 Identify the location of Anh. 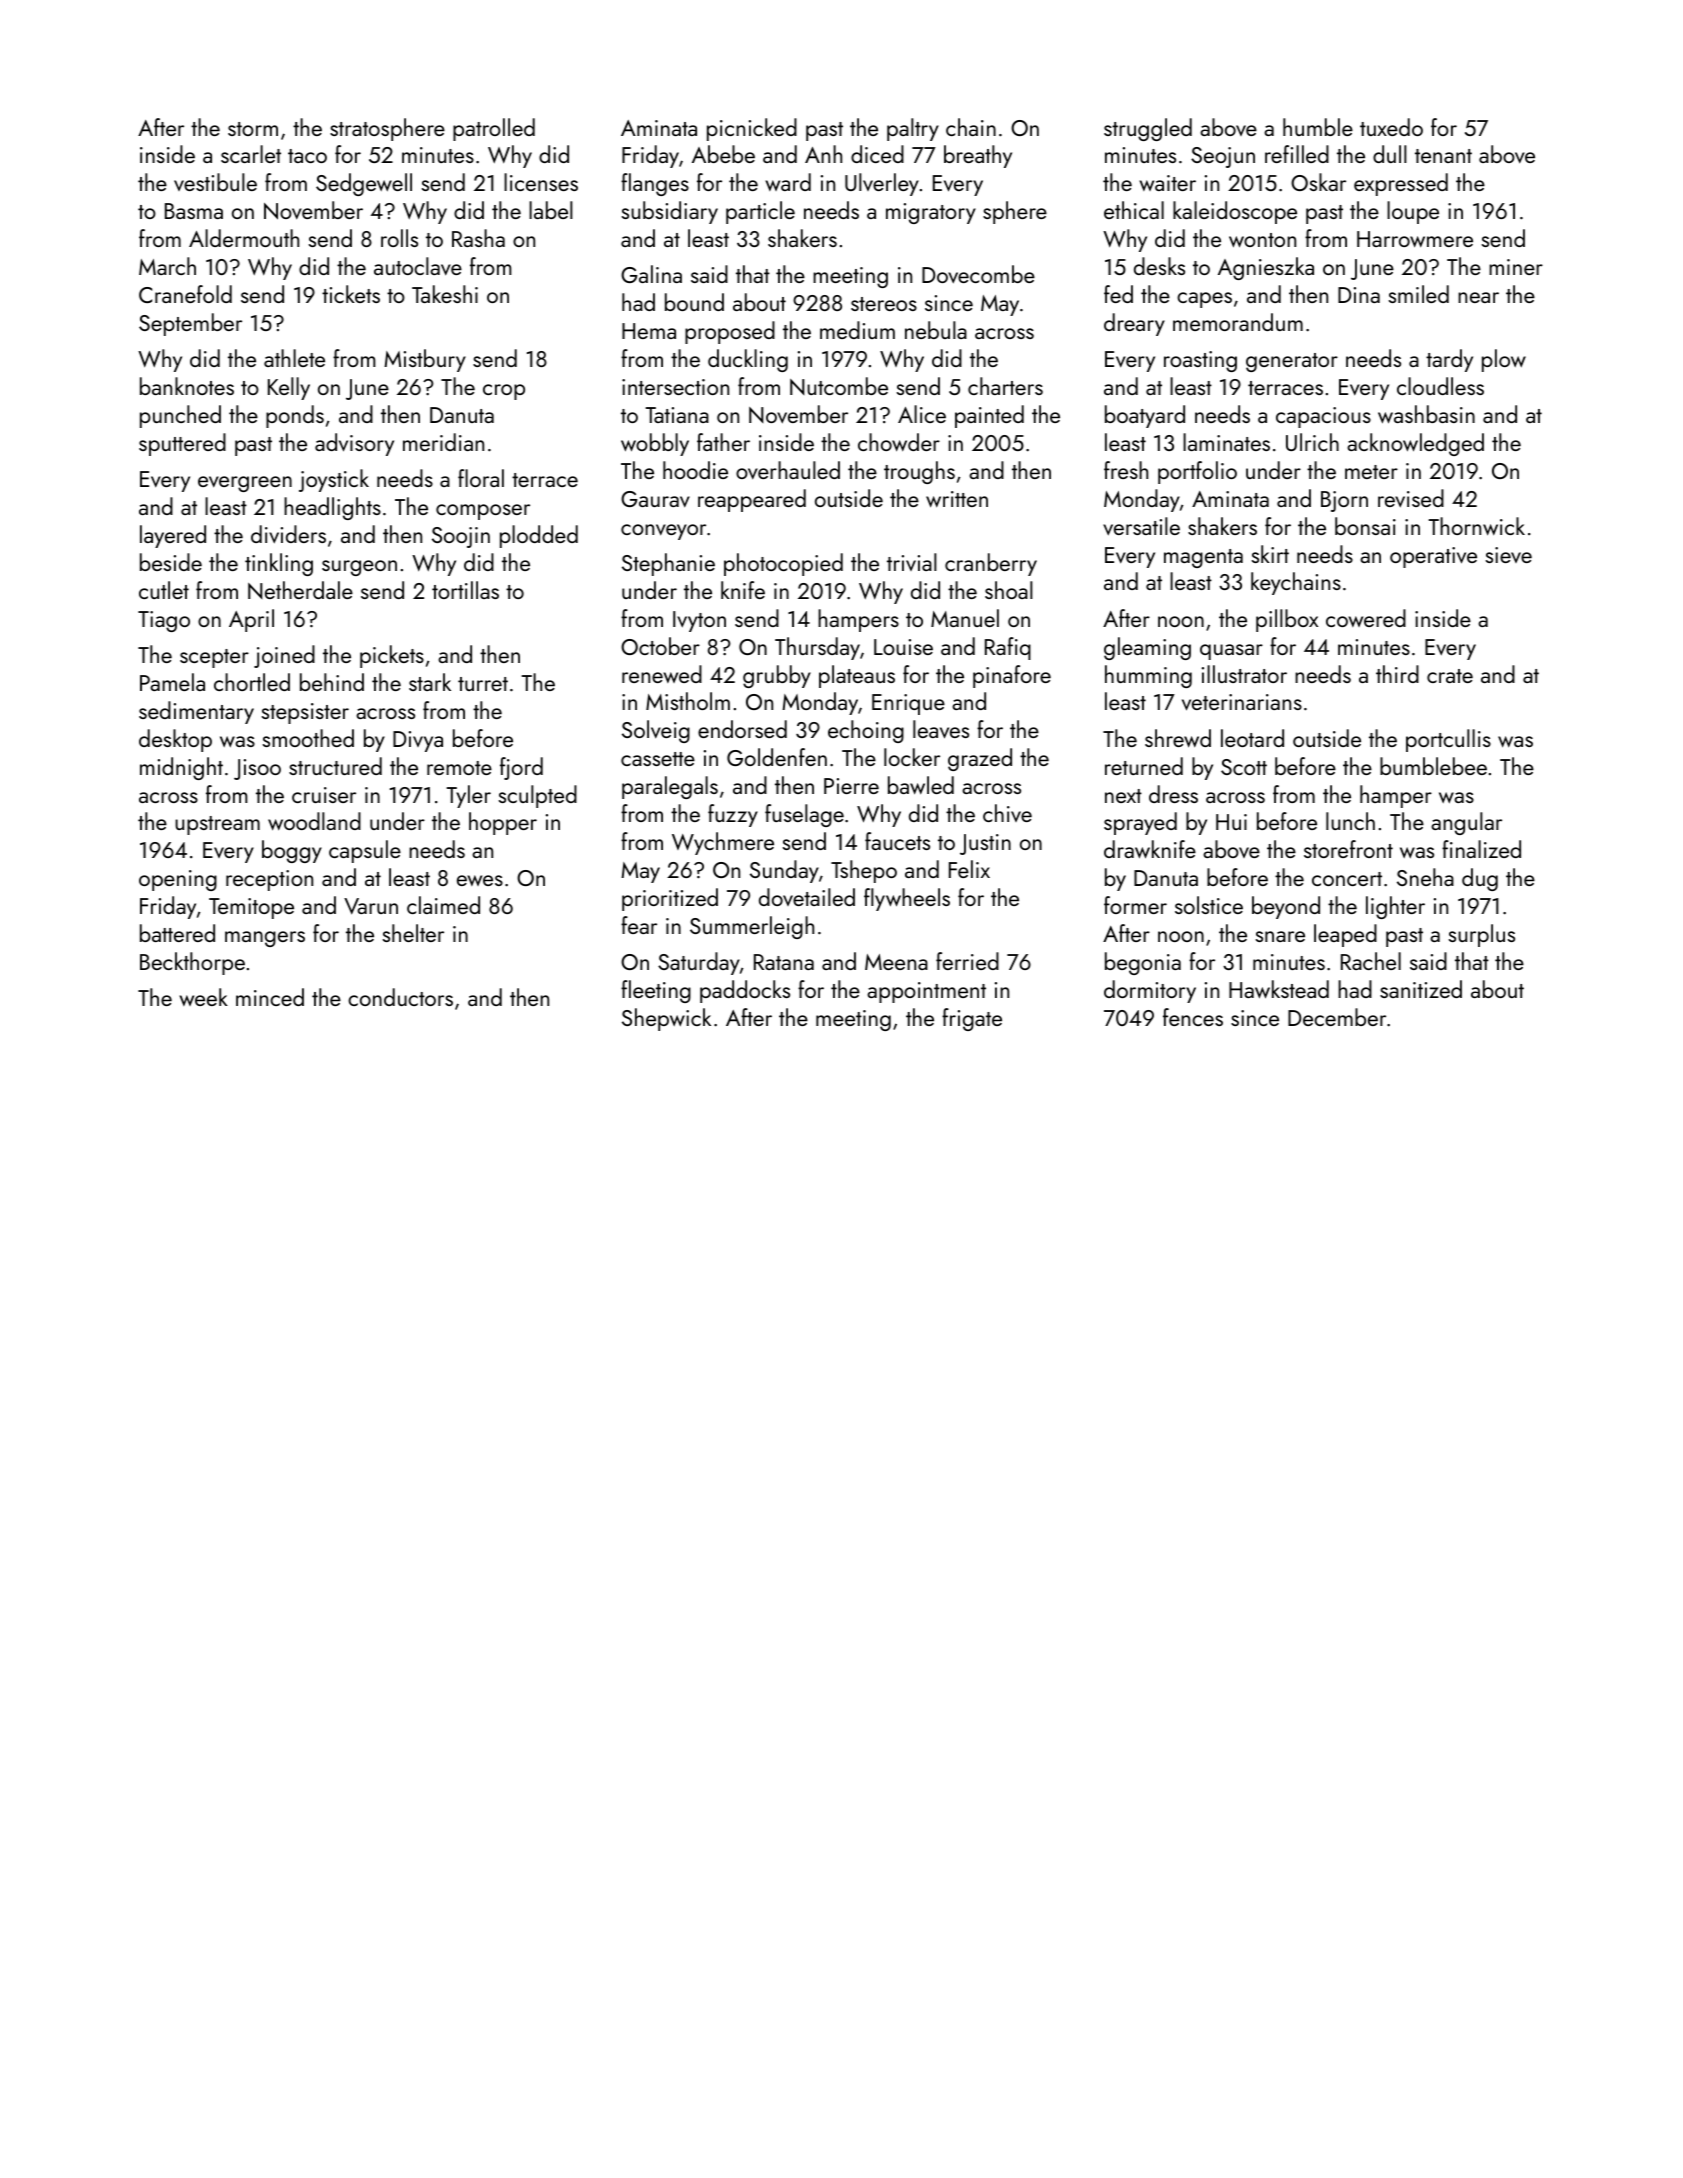
(823, 154).
